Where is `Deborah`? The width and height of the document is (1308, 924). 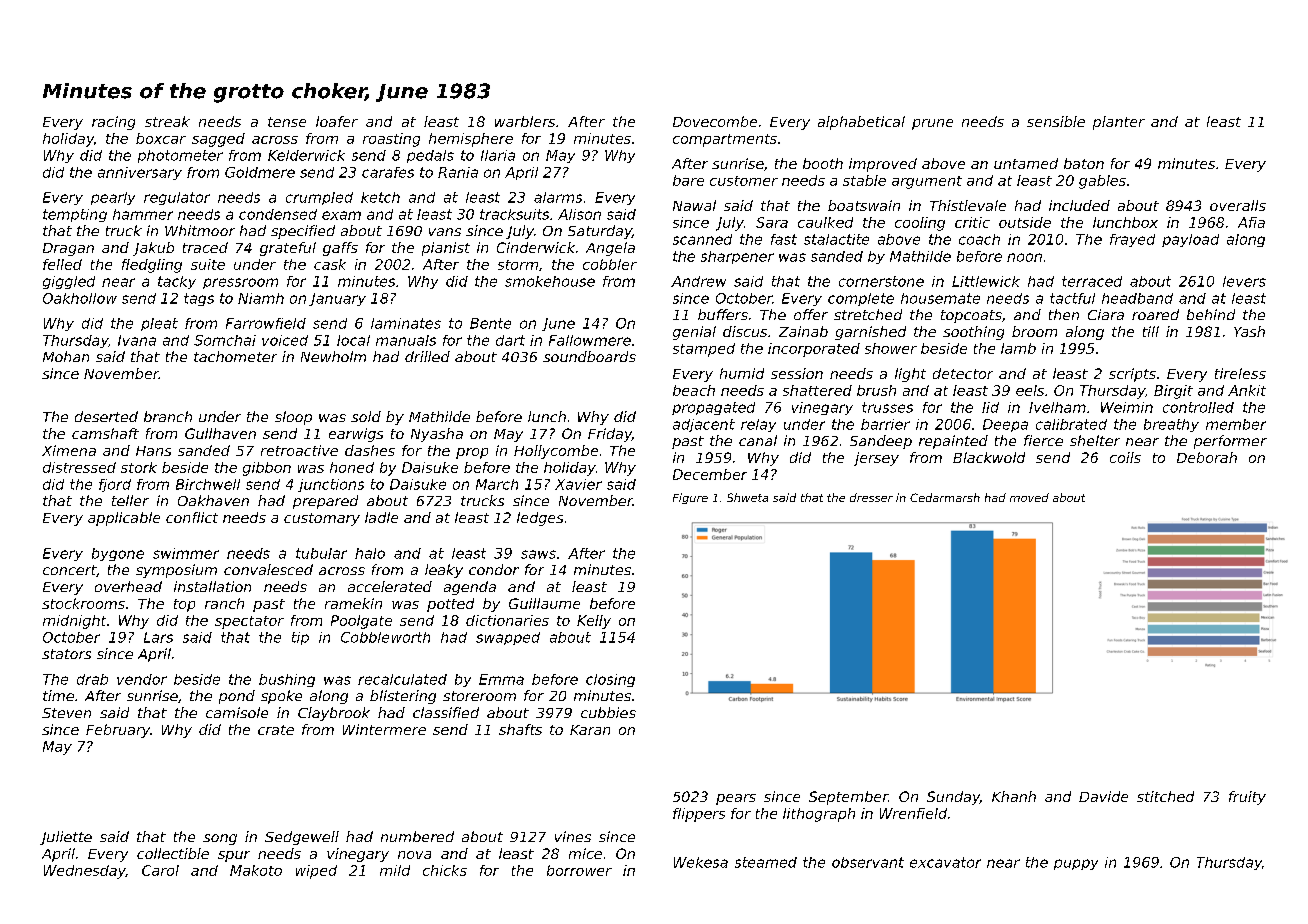 Deborah is located at coordinates (1207, 457).
